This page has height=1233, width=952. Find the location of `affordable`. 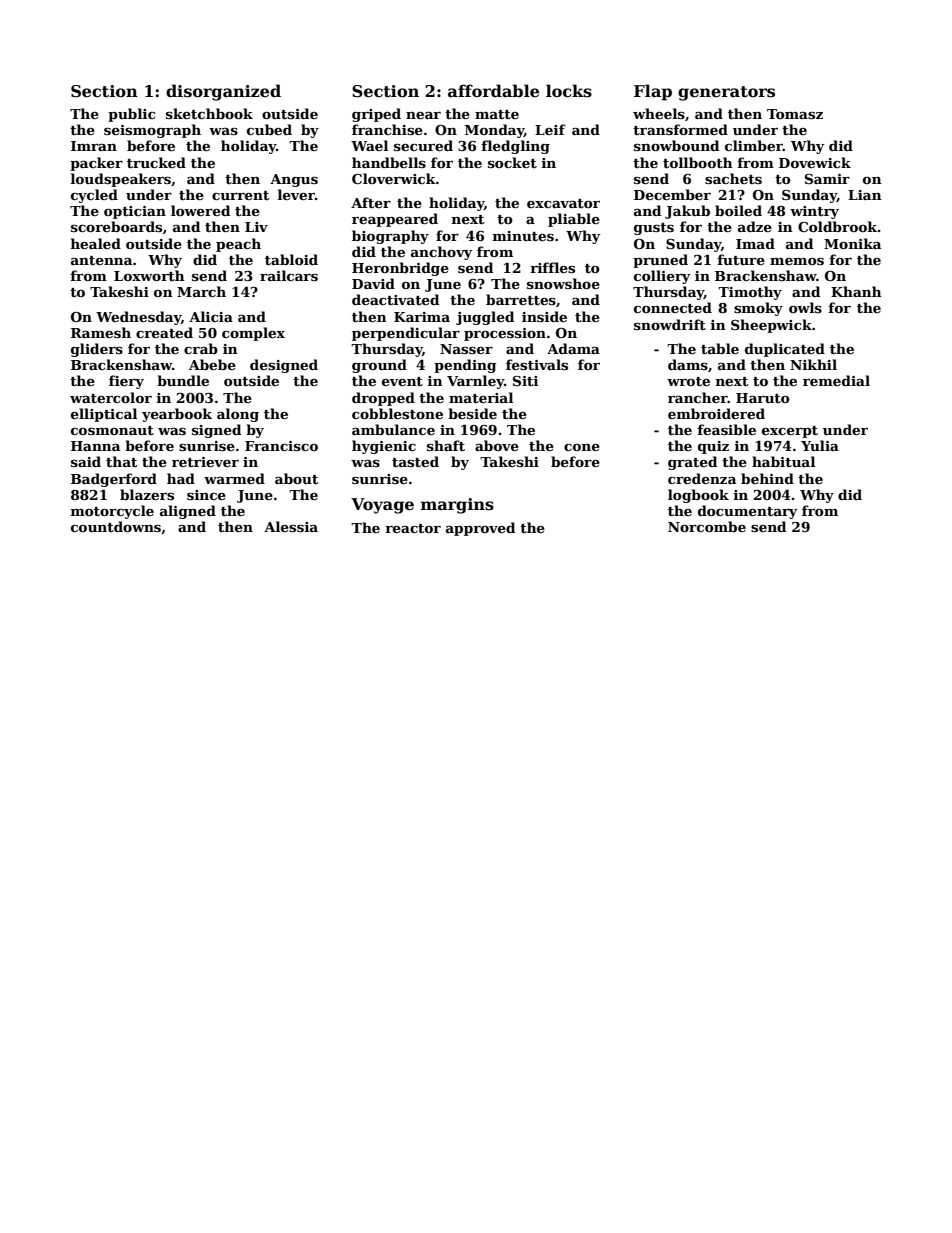

affordable is located at coordinates (493, 91).
